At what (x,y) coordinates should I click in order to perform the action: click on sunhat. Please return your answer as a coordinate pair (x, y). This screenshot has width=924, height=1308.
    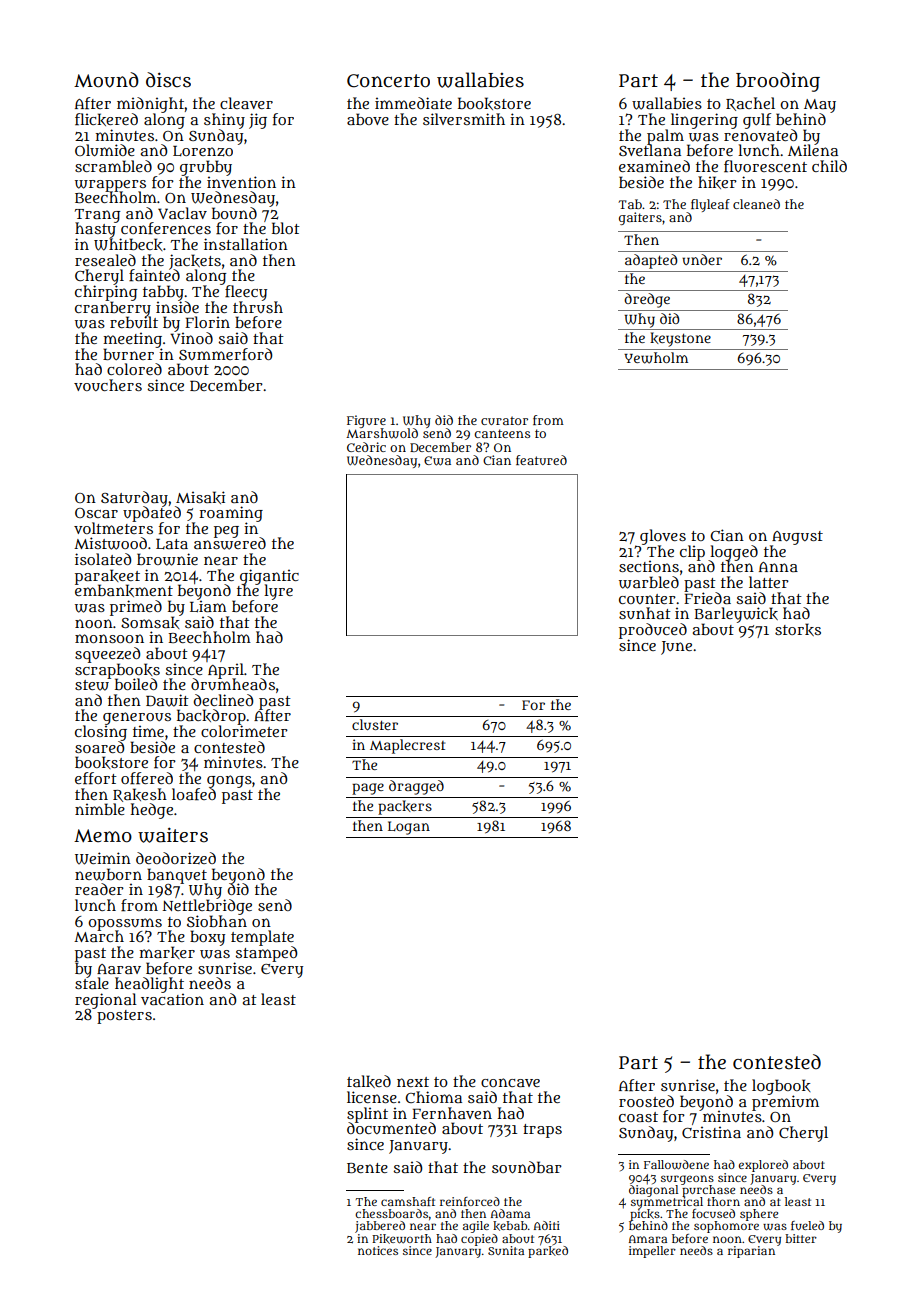
    Looking at the image, I should click on (645, 613).
